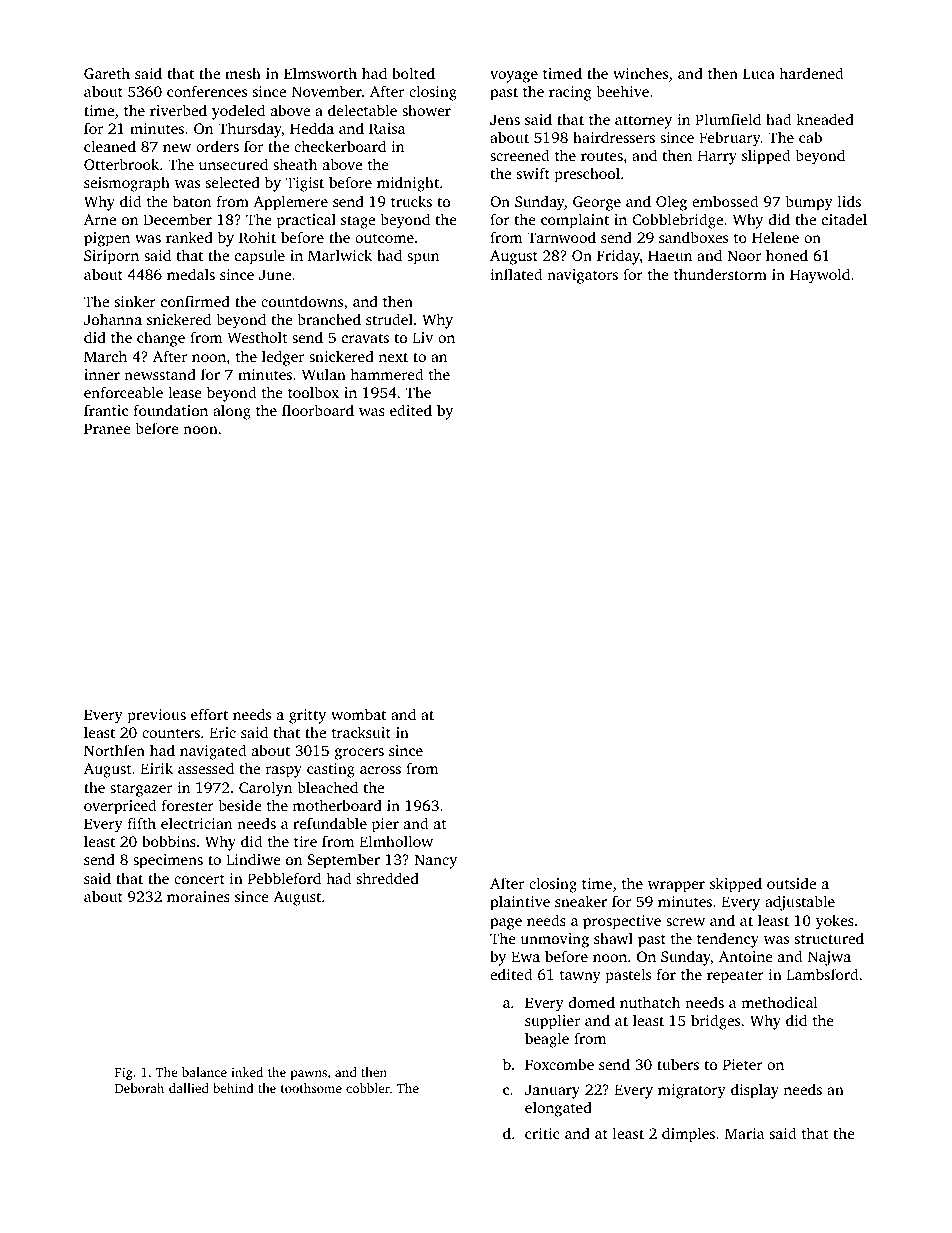 This document has height=1233, width=952. What do you see at coordinates (232, 412) in the document?
I see `along` at bounding box center [232, 412].
